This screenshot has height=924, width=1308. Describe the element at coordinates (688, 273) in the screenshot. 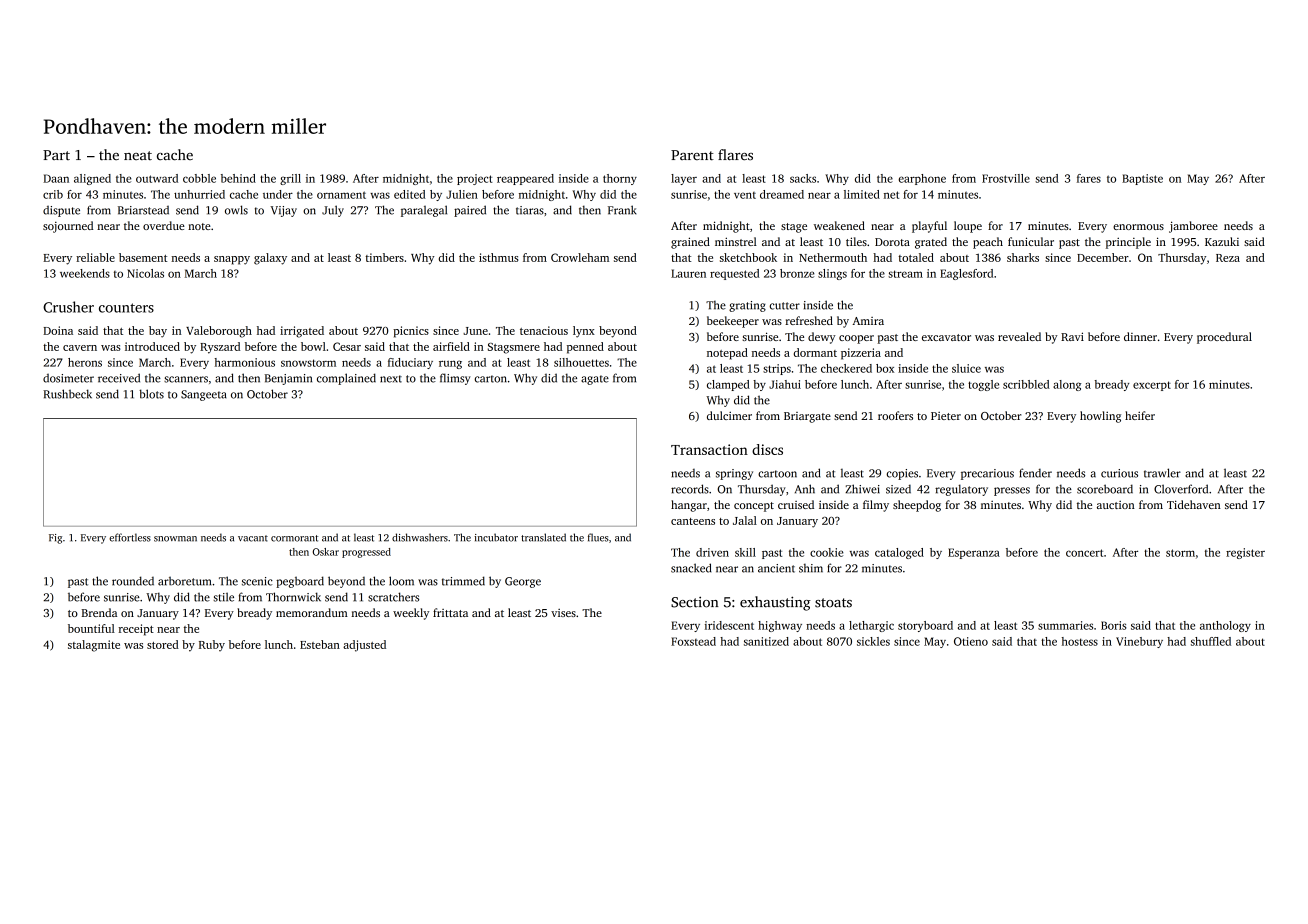

I see `Lauren` at that location.
